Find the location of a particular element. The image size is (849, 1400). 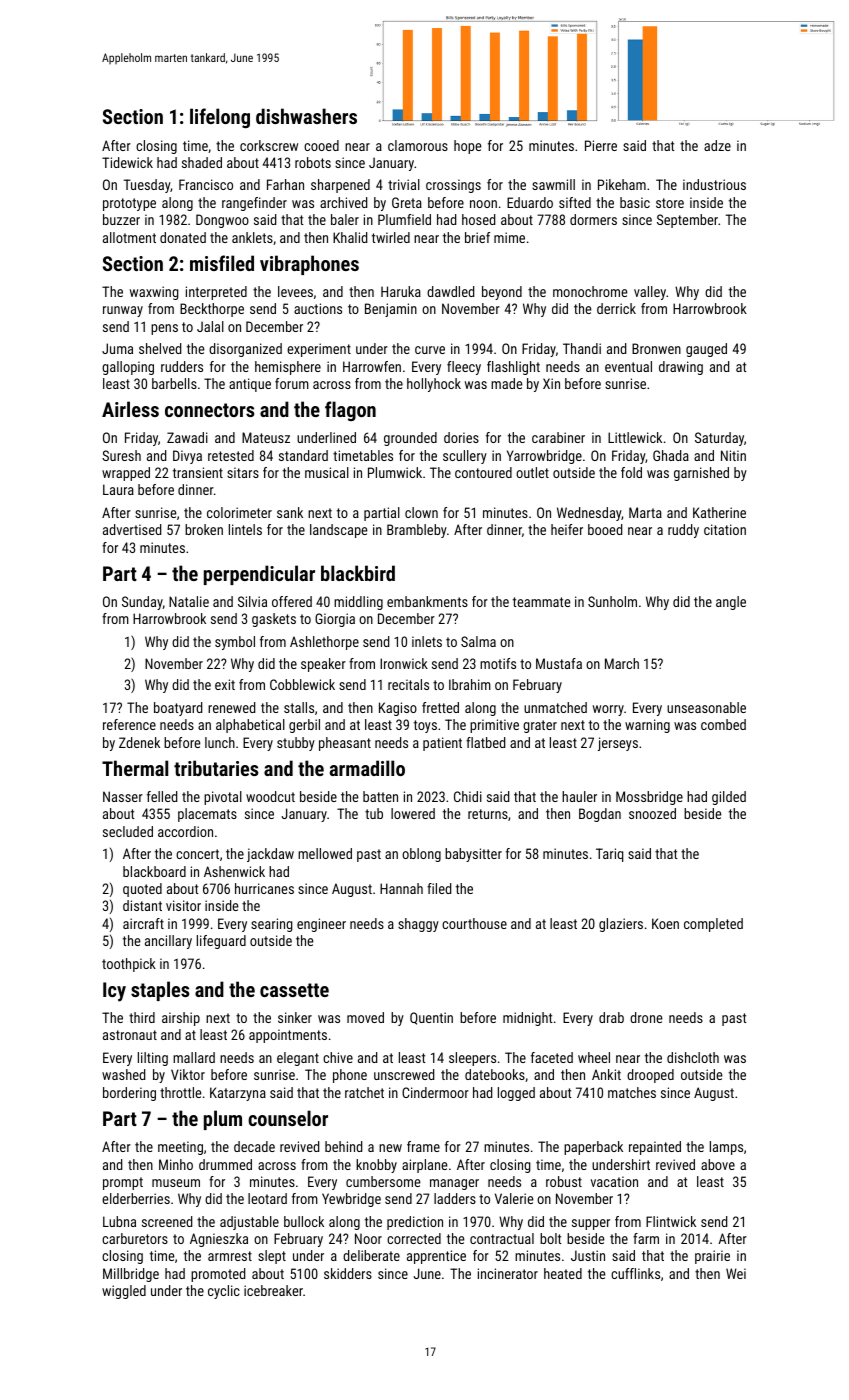

Pierre is located at coordinates (601, 145).
